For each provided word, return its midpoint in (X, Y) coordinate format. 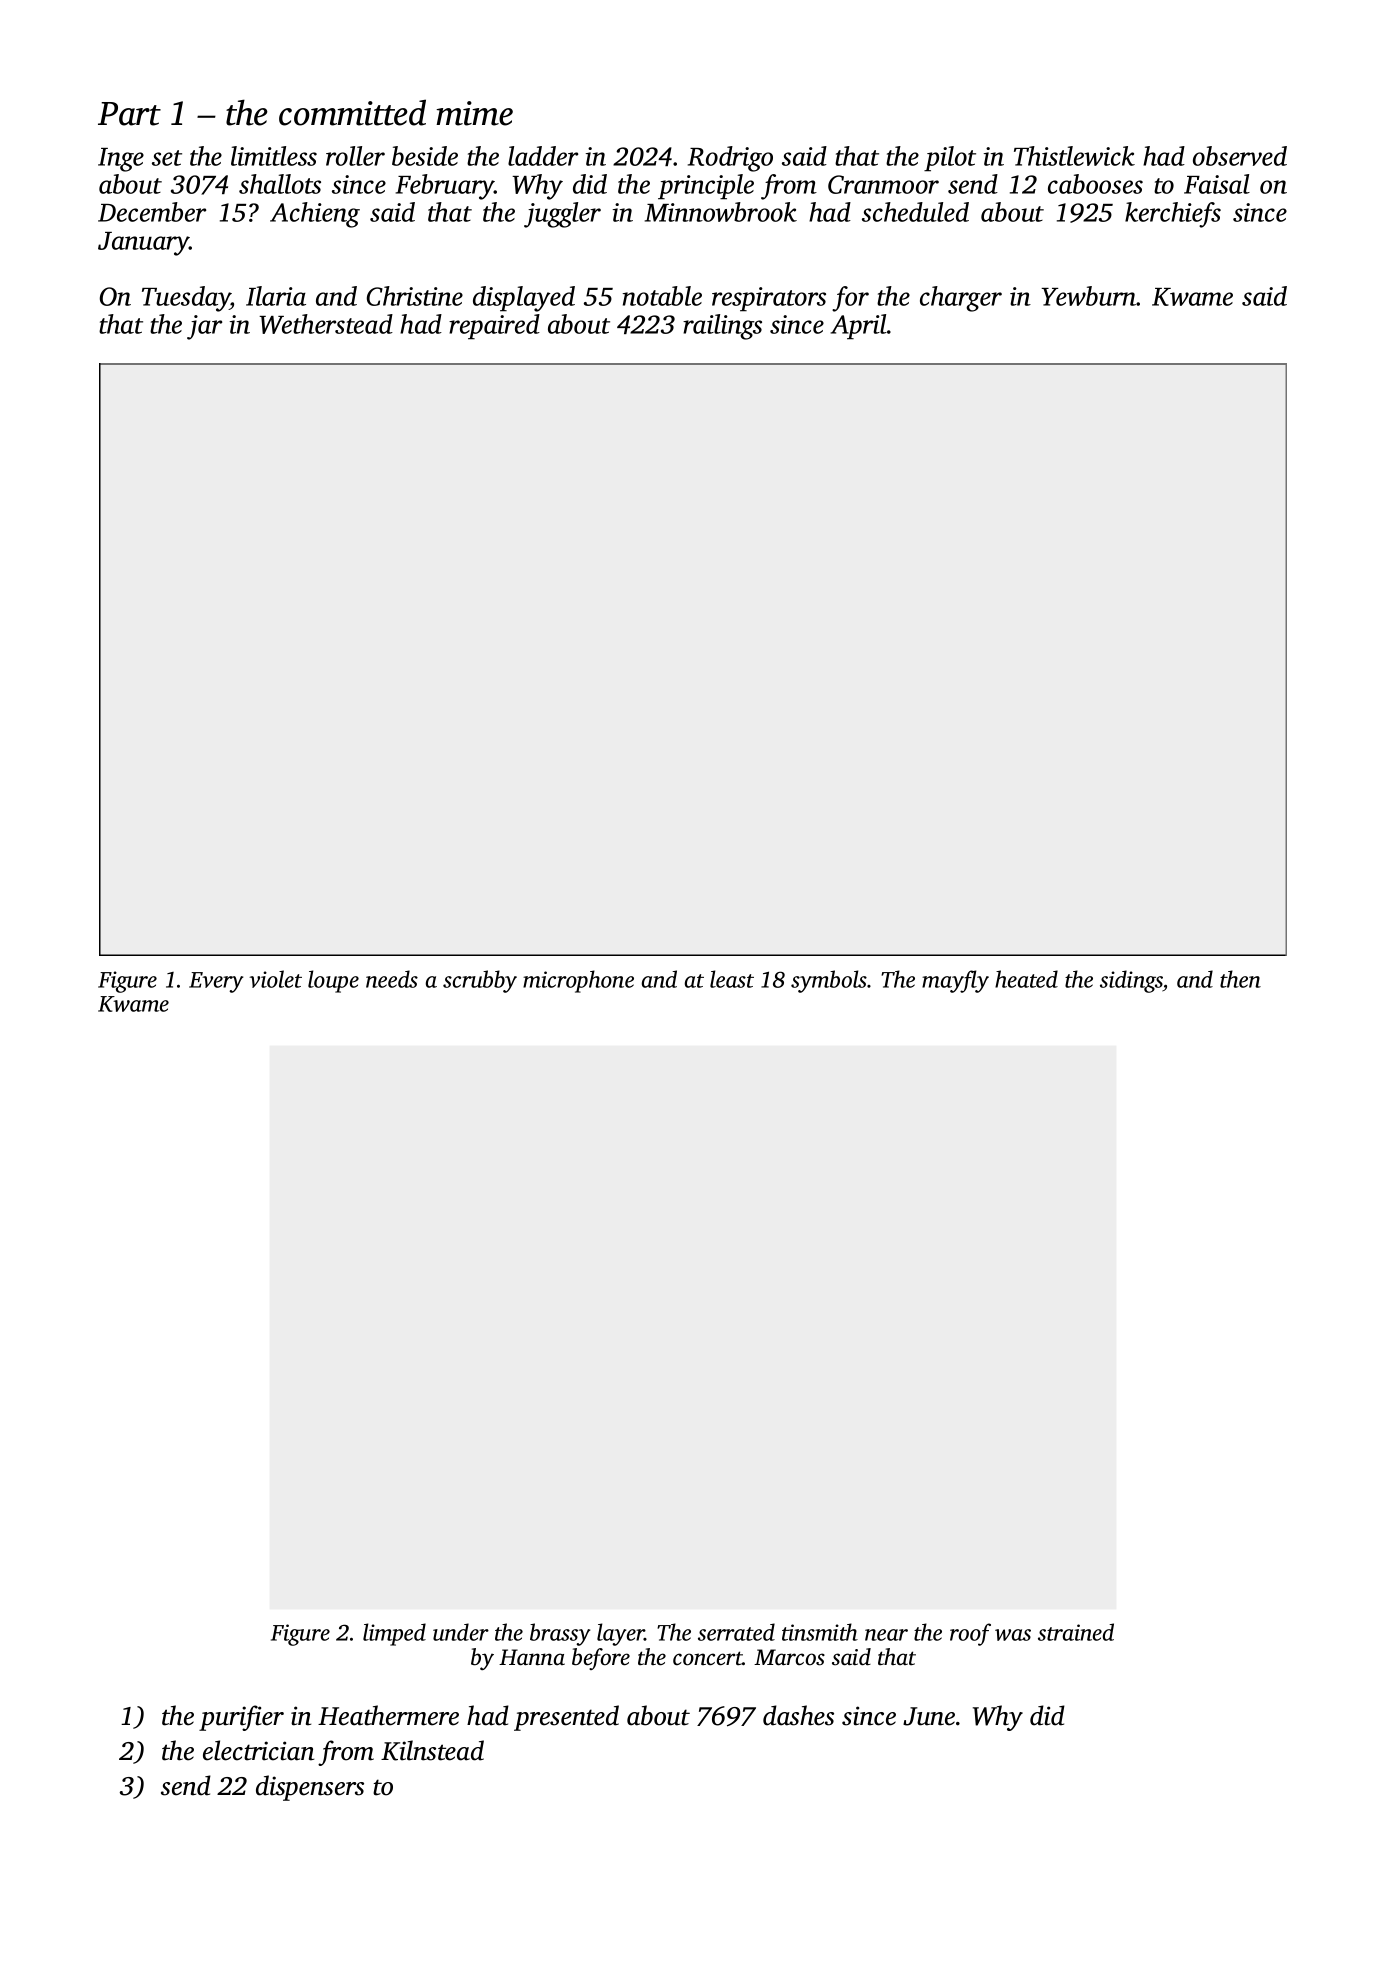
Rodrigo (730, 159)
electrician (258, 1750)
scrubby (480, 981)
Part (129, 114)
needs (392, 979)
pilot (950, 159)
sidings (1131, 981)
